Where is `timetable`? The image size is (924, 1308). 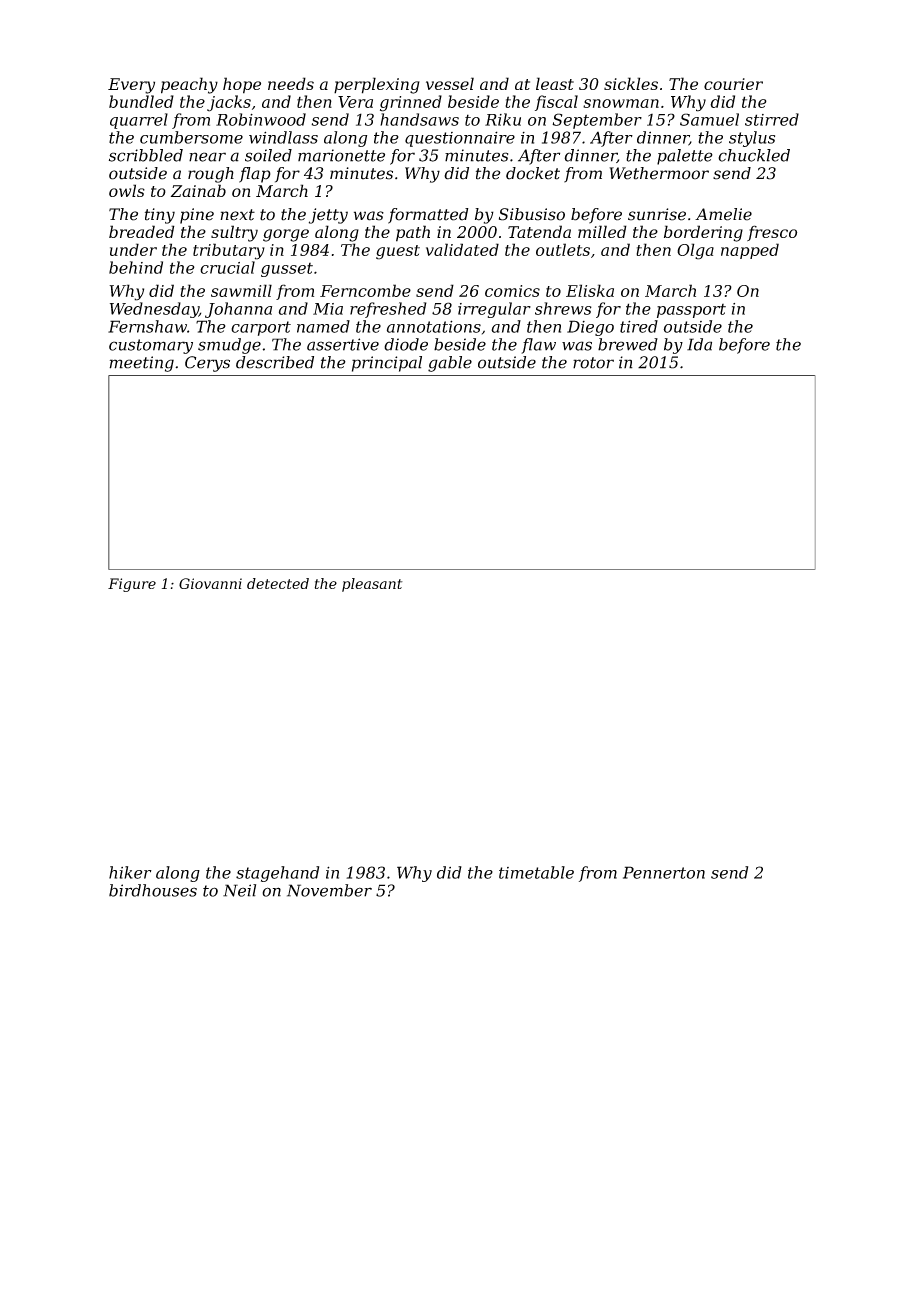
timetable is located at coordinates (536, 872).
